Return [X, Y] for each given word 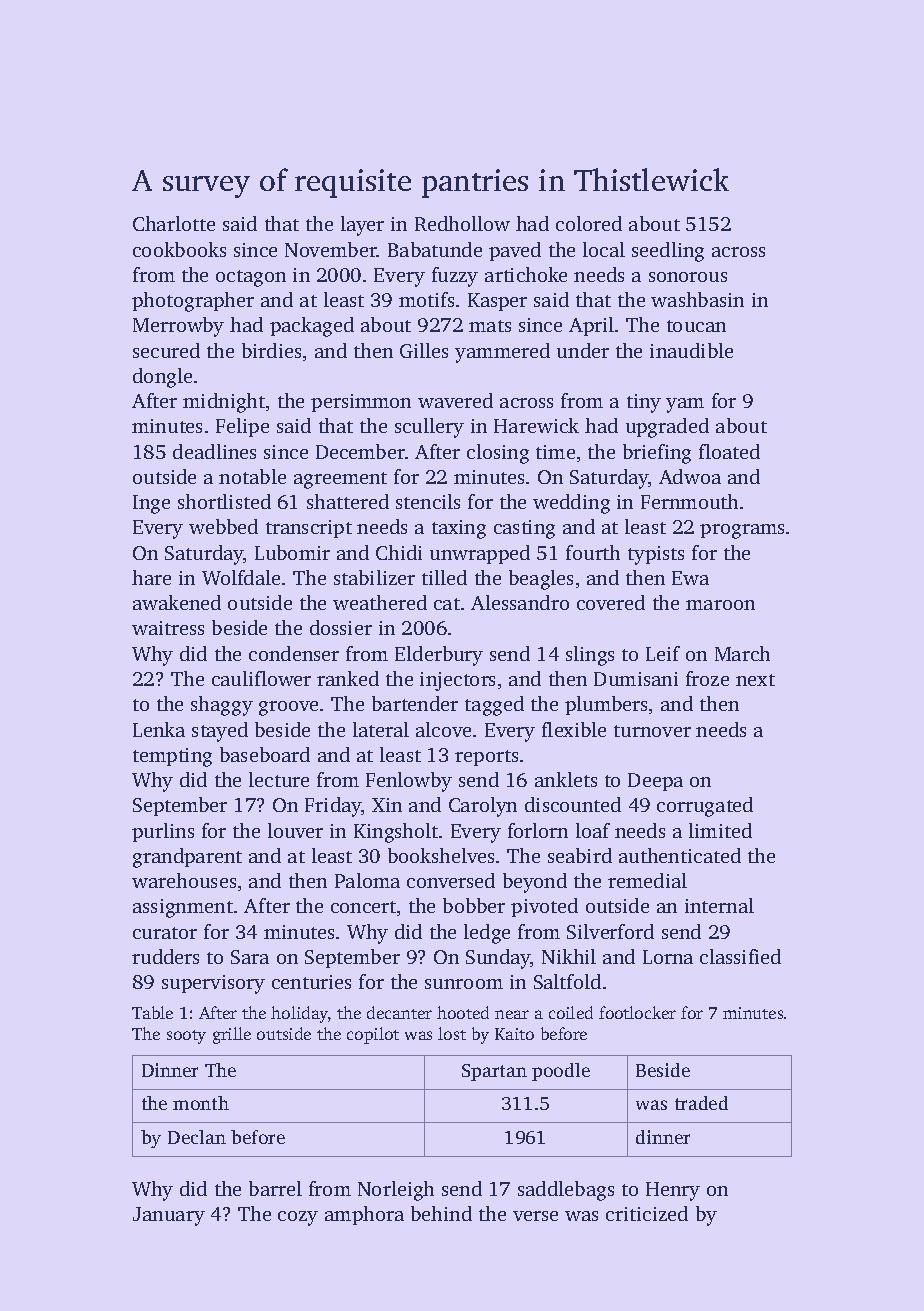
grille [232, 1035]
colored [589, 223]
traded [701, 1103]
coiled [571, 1012]
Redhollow [462, 223]
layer [362, 226]
